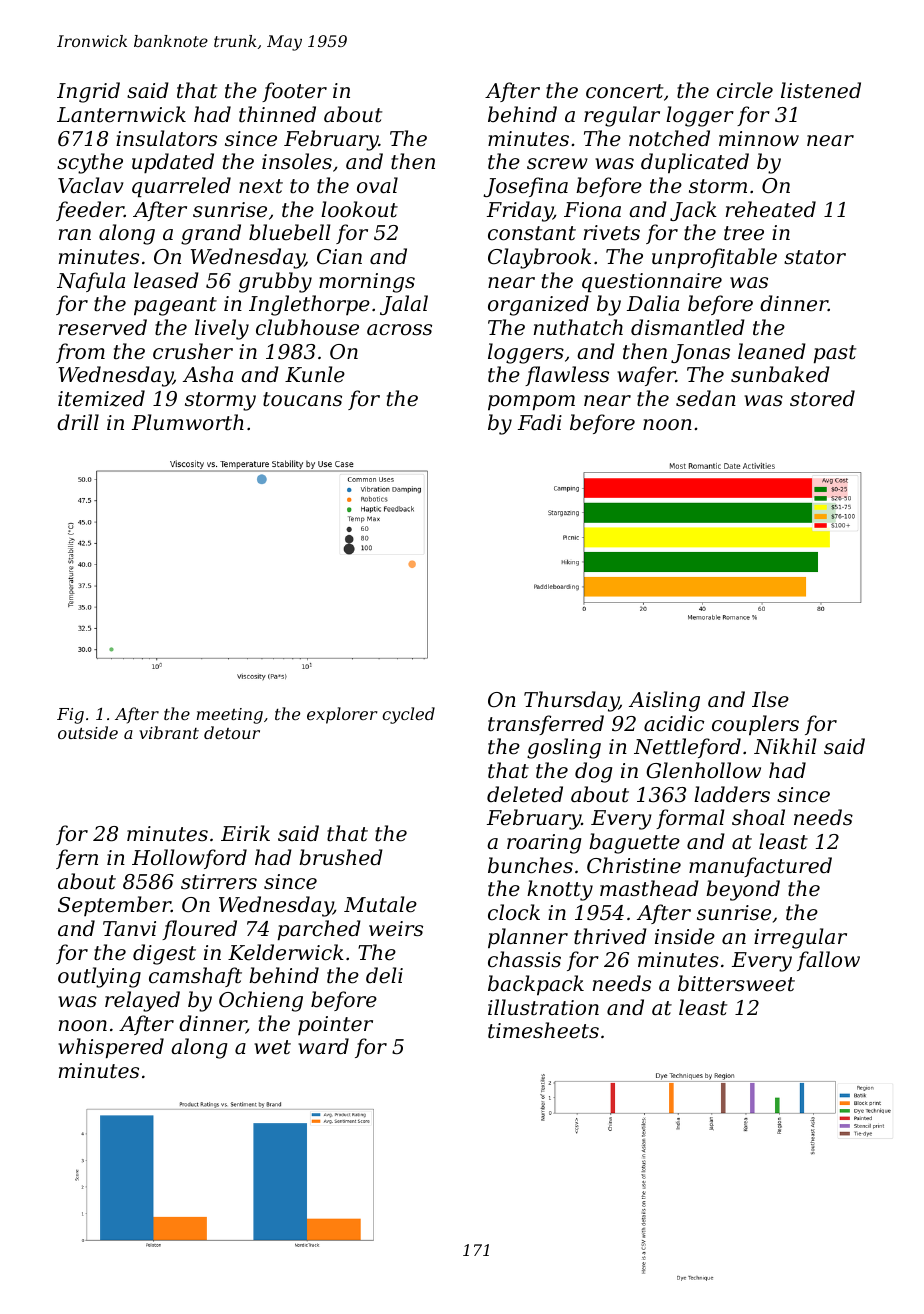  What do you see at coordinates (770, 699) in the screenshot?
I see `Ilse` at bounding box center [770, 699].
